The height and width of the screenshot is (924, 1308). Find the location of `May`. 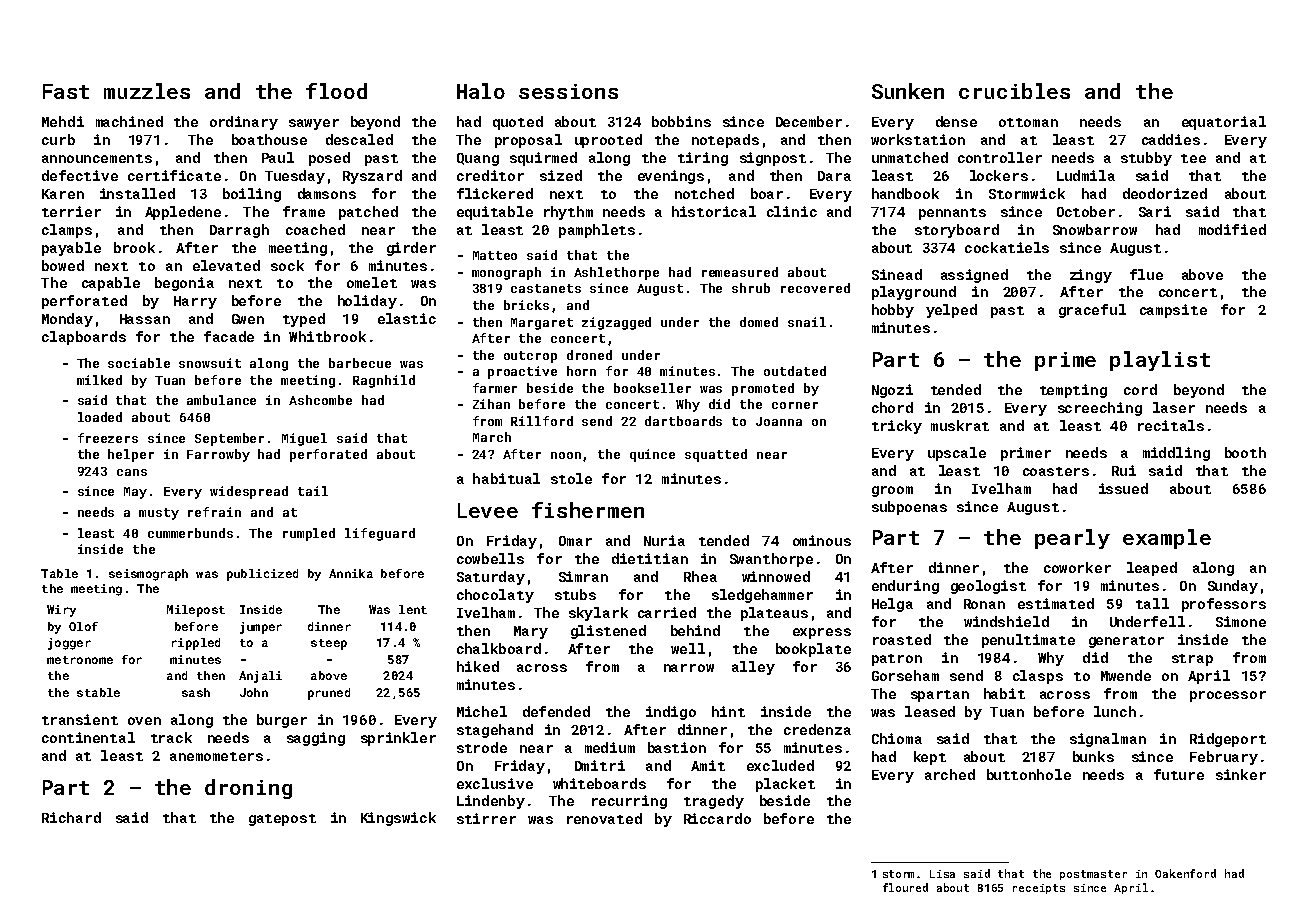

May is located at coordinates (135, 493).
